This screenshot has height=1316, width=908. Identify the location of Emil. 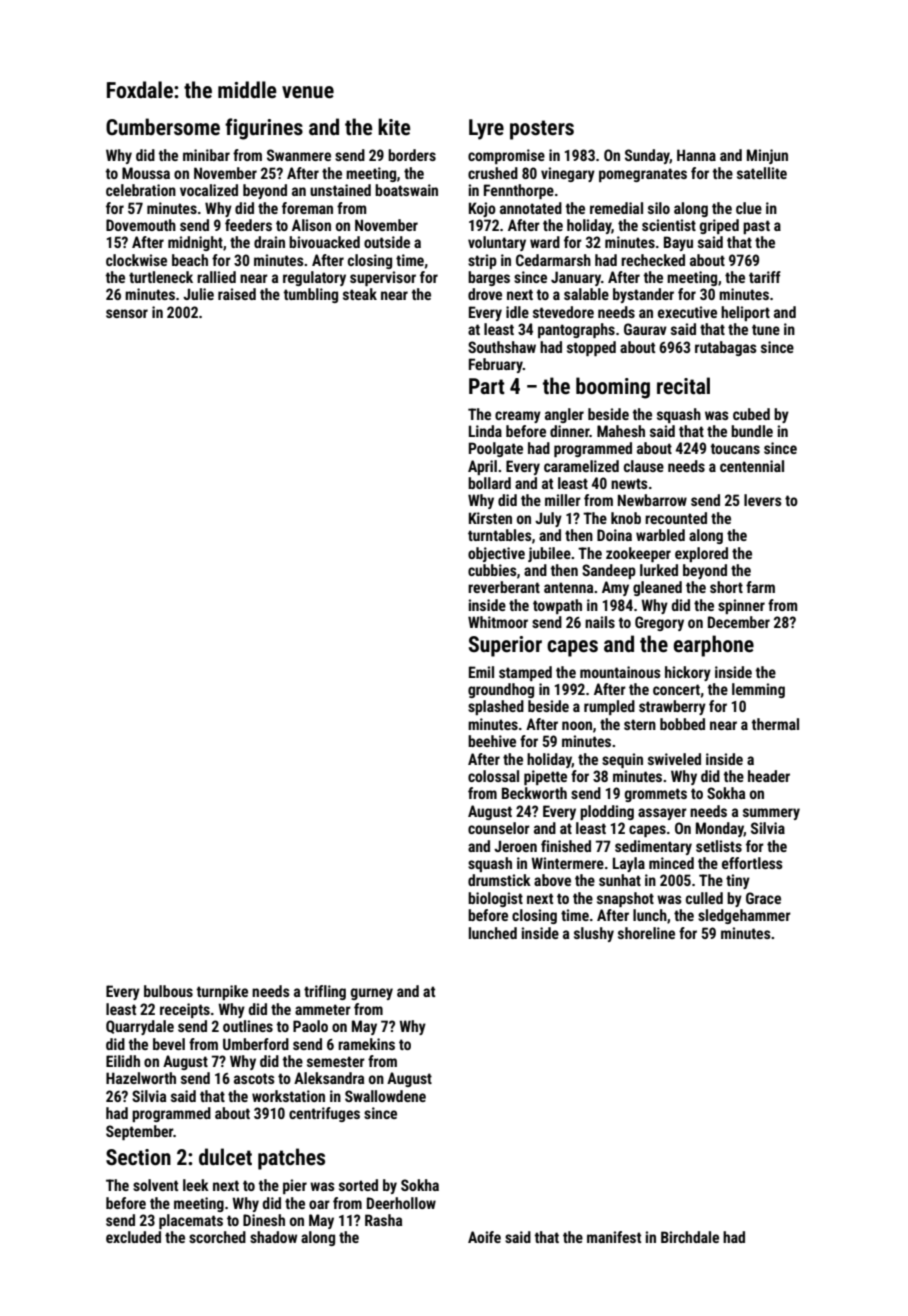
(481, 672).
